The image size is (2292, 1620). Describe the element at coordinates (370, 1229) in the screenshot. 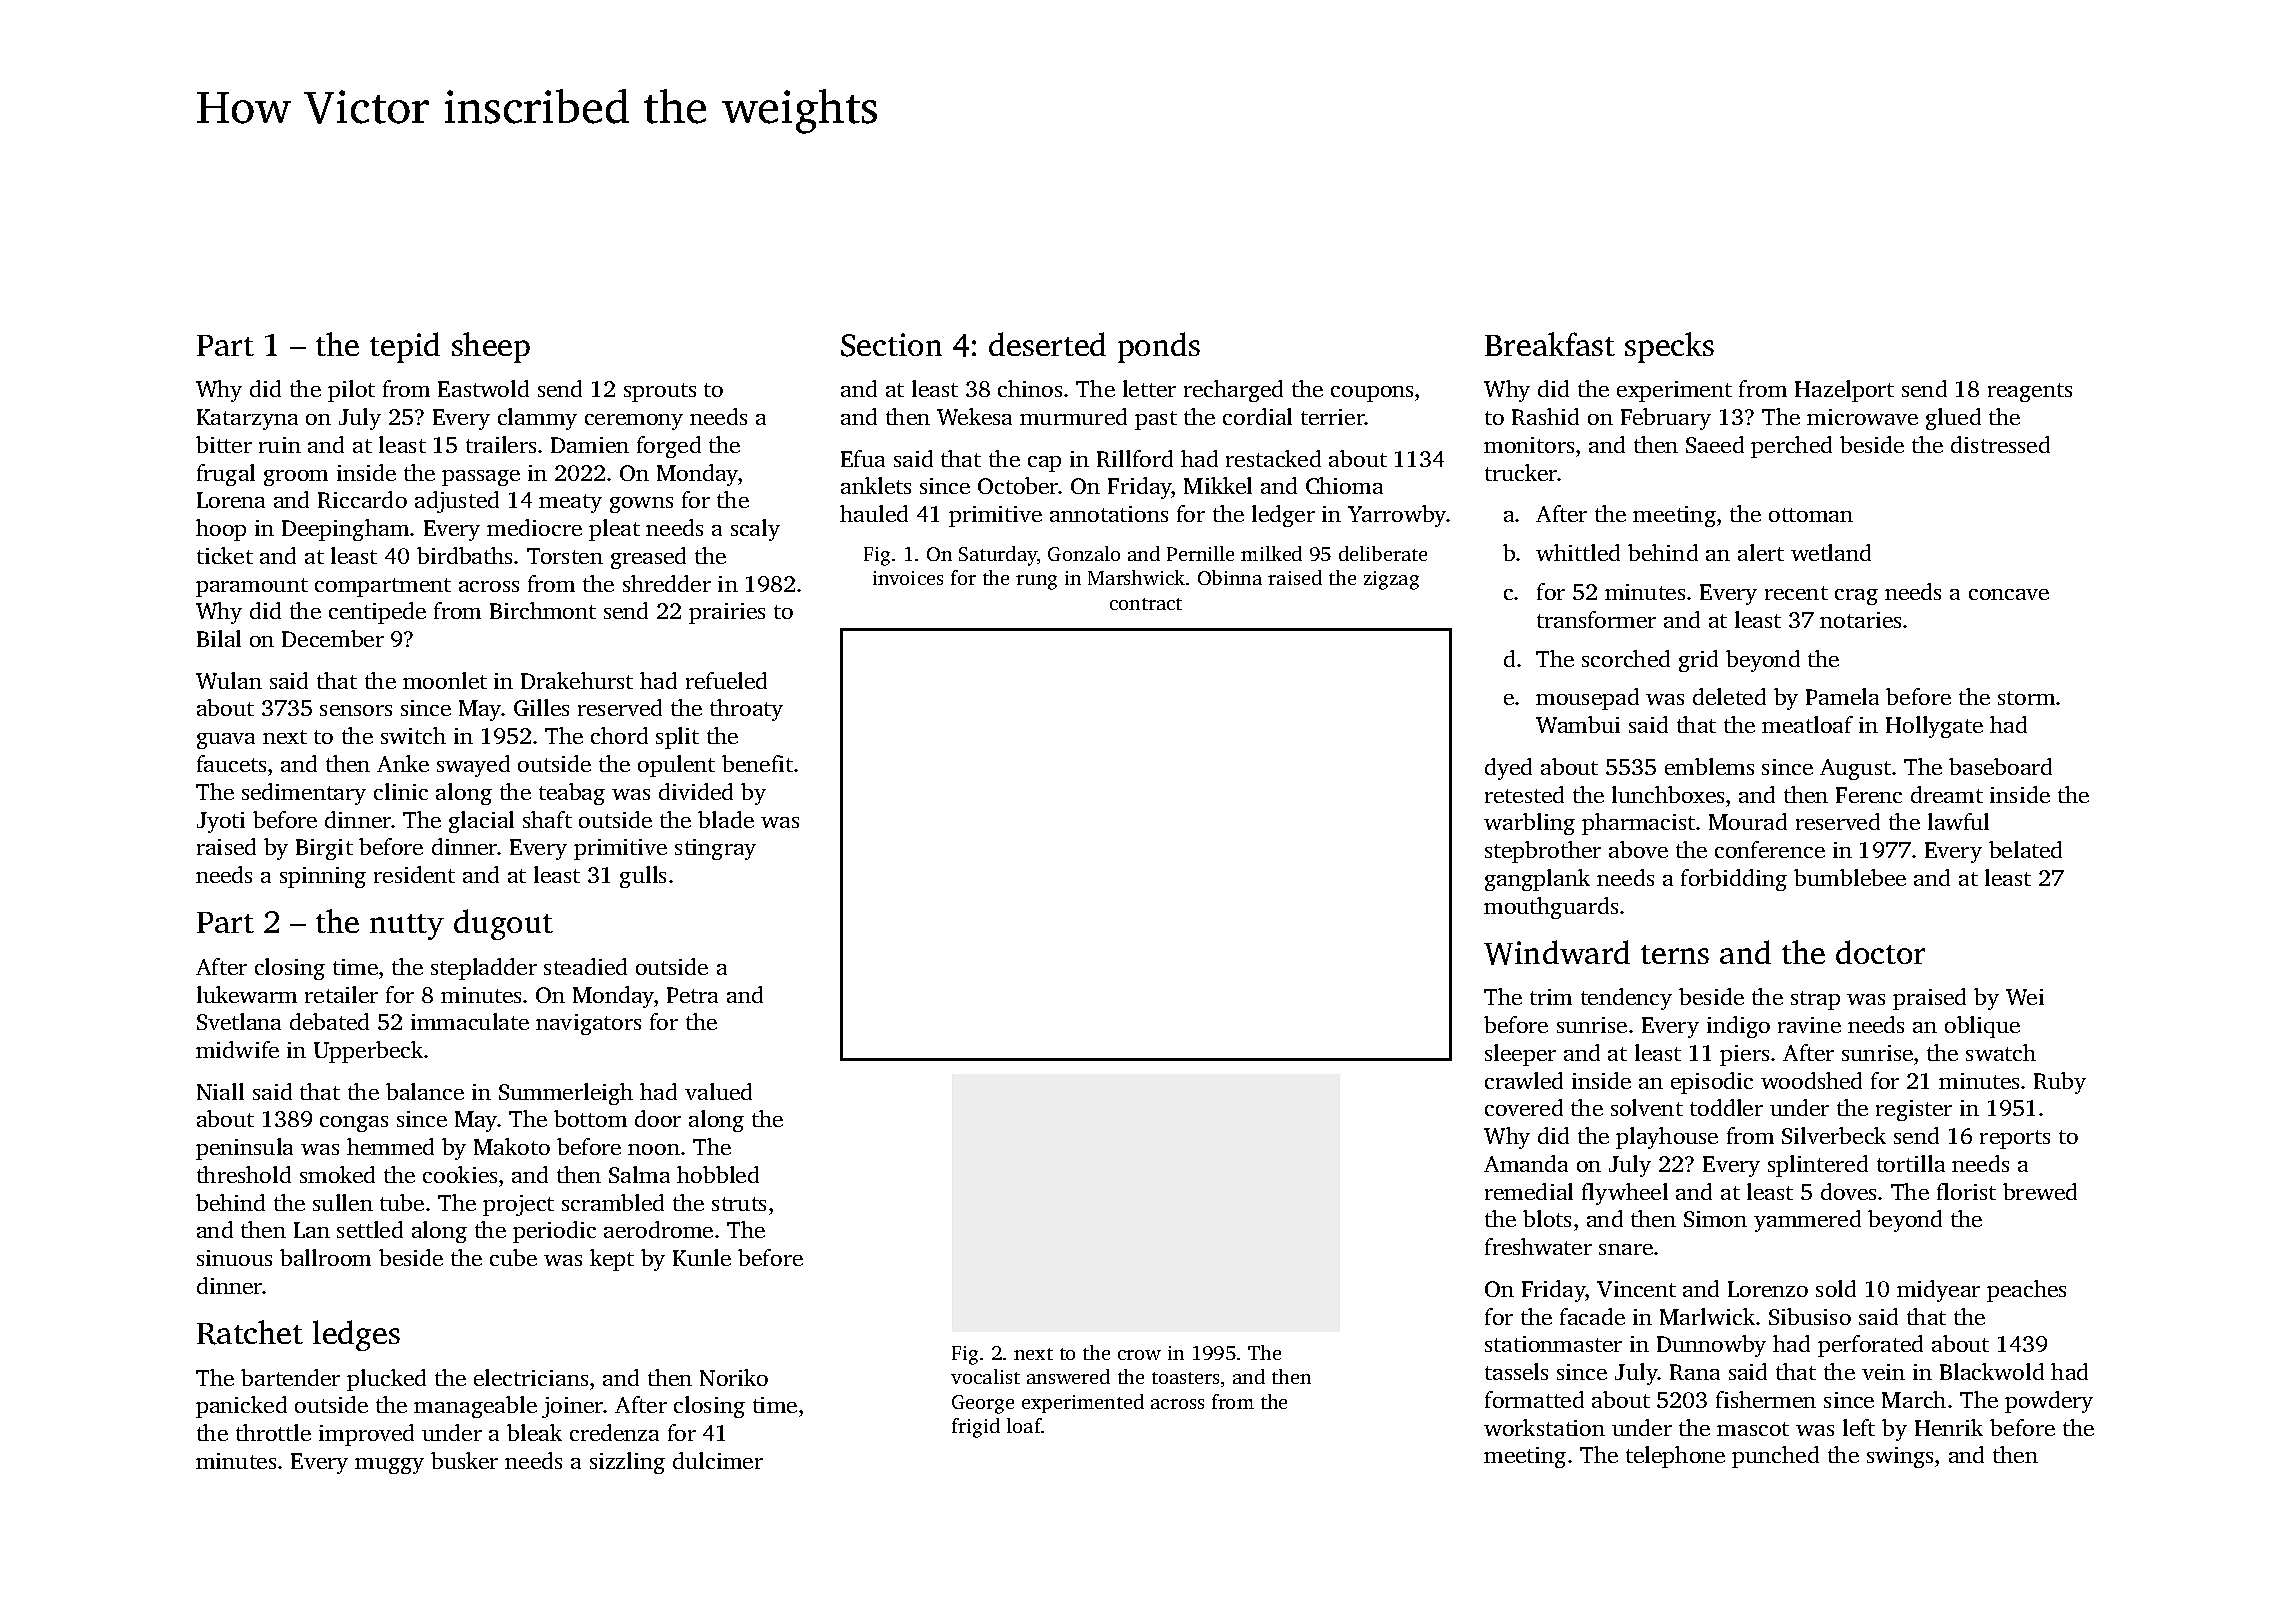

I see `settled` at that location.
